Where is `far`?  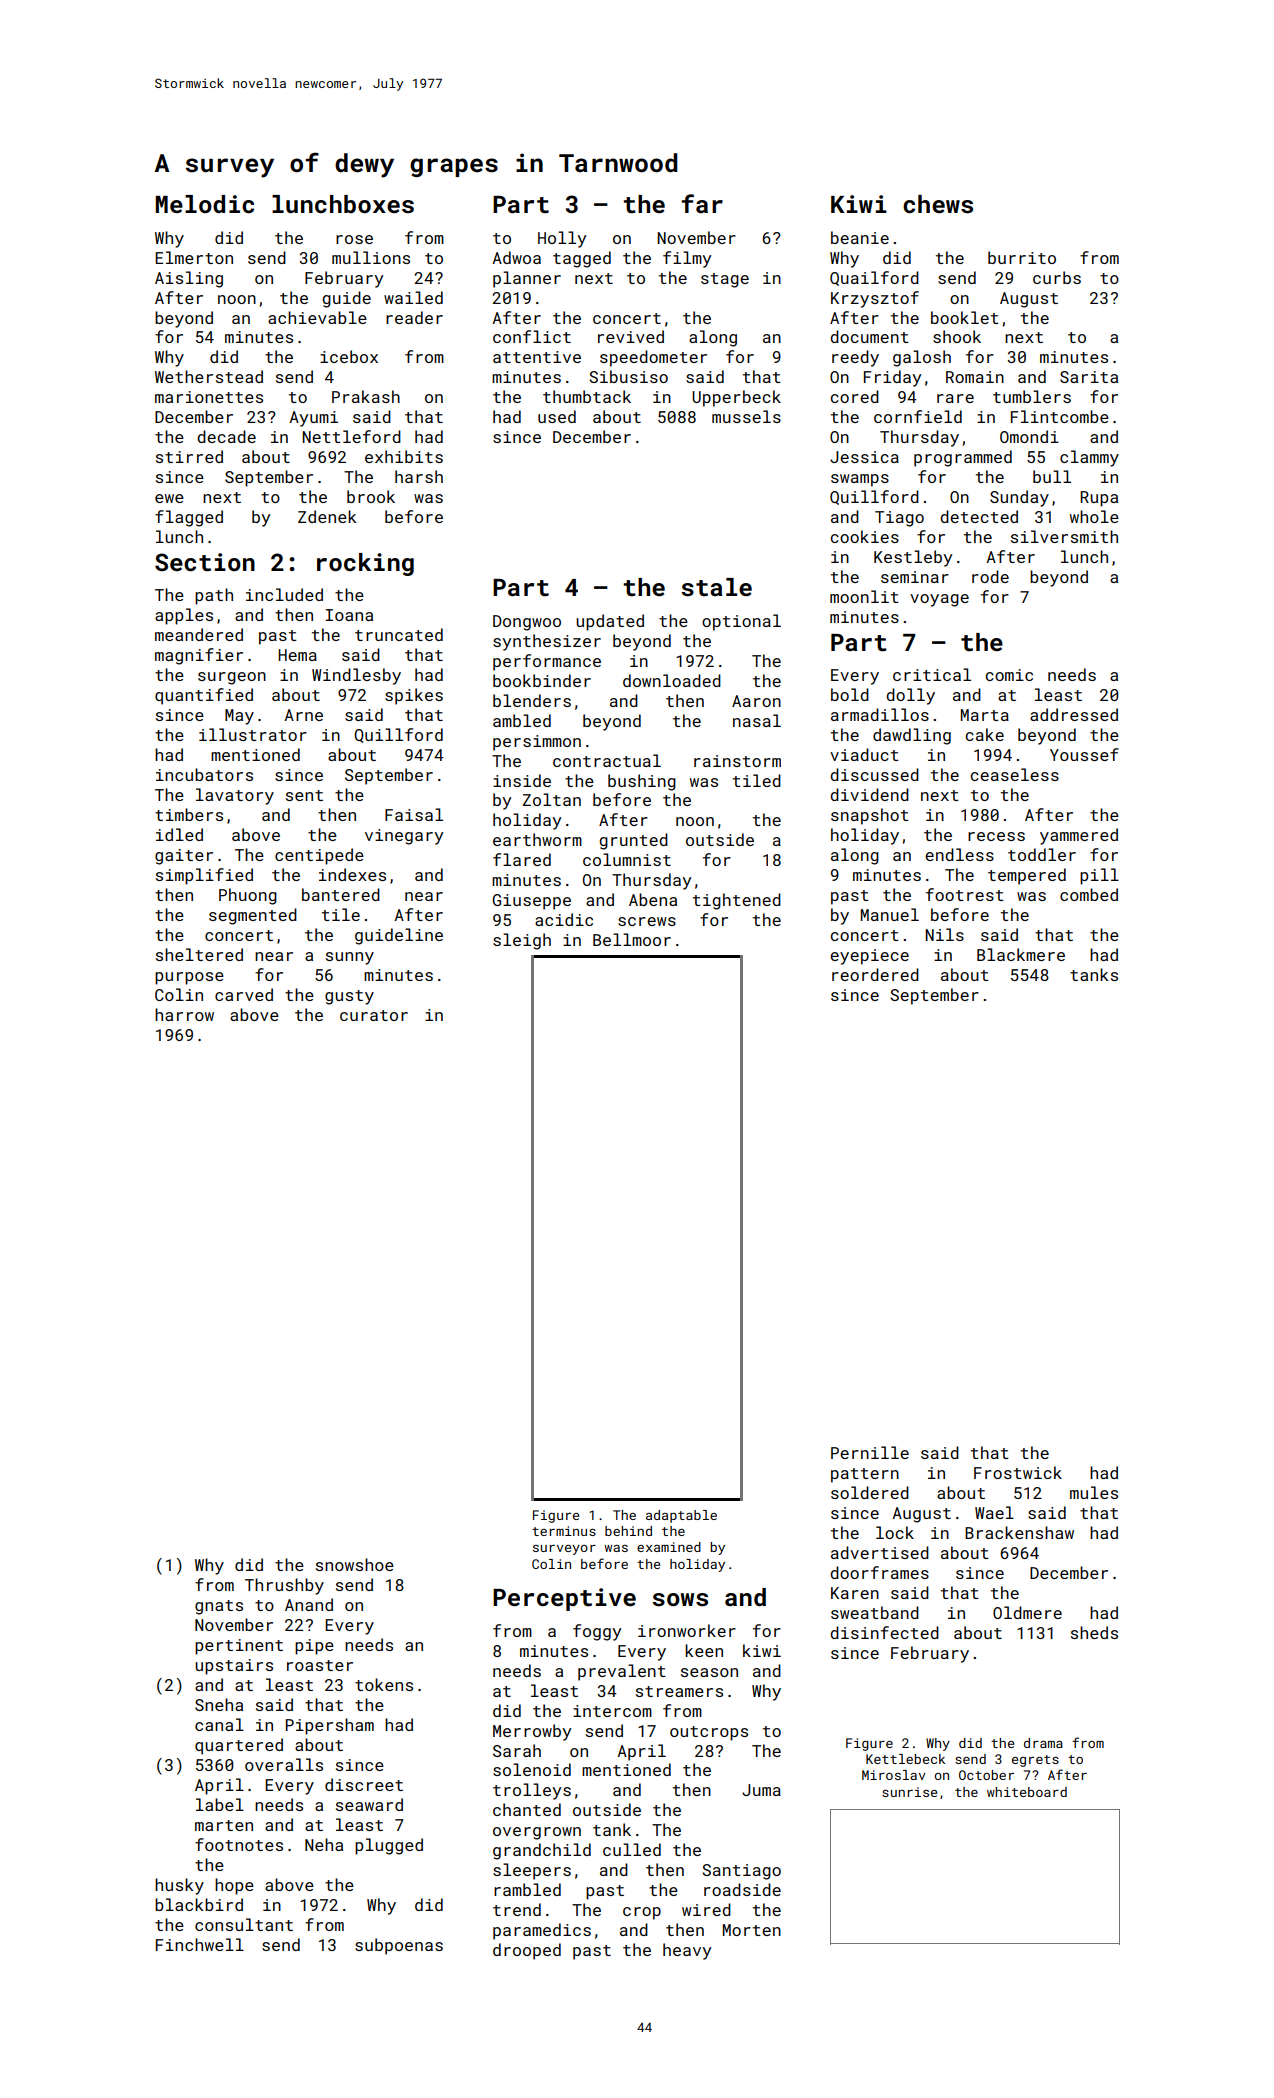 far is located at coordinates (702, 203).
